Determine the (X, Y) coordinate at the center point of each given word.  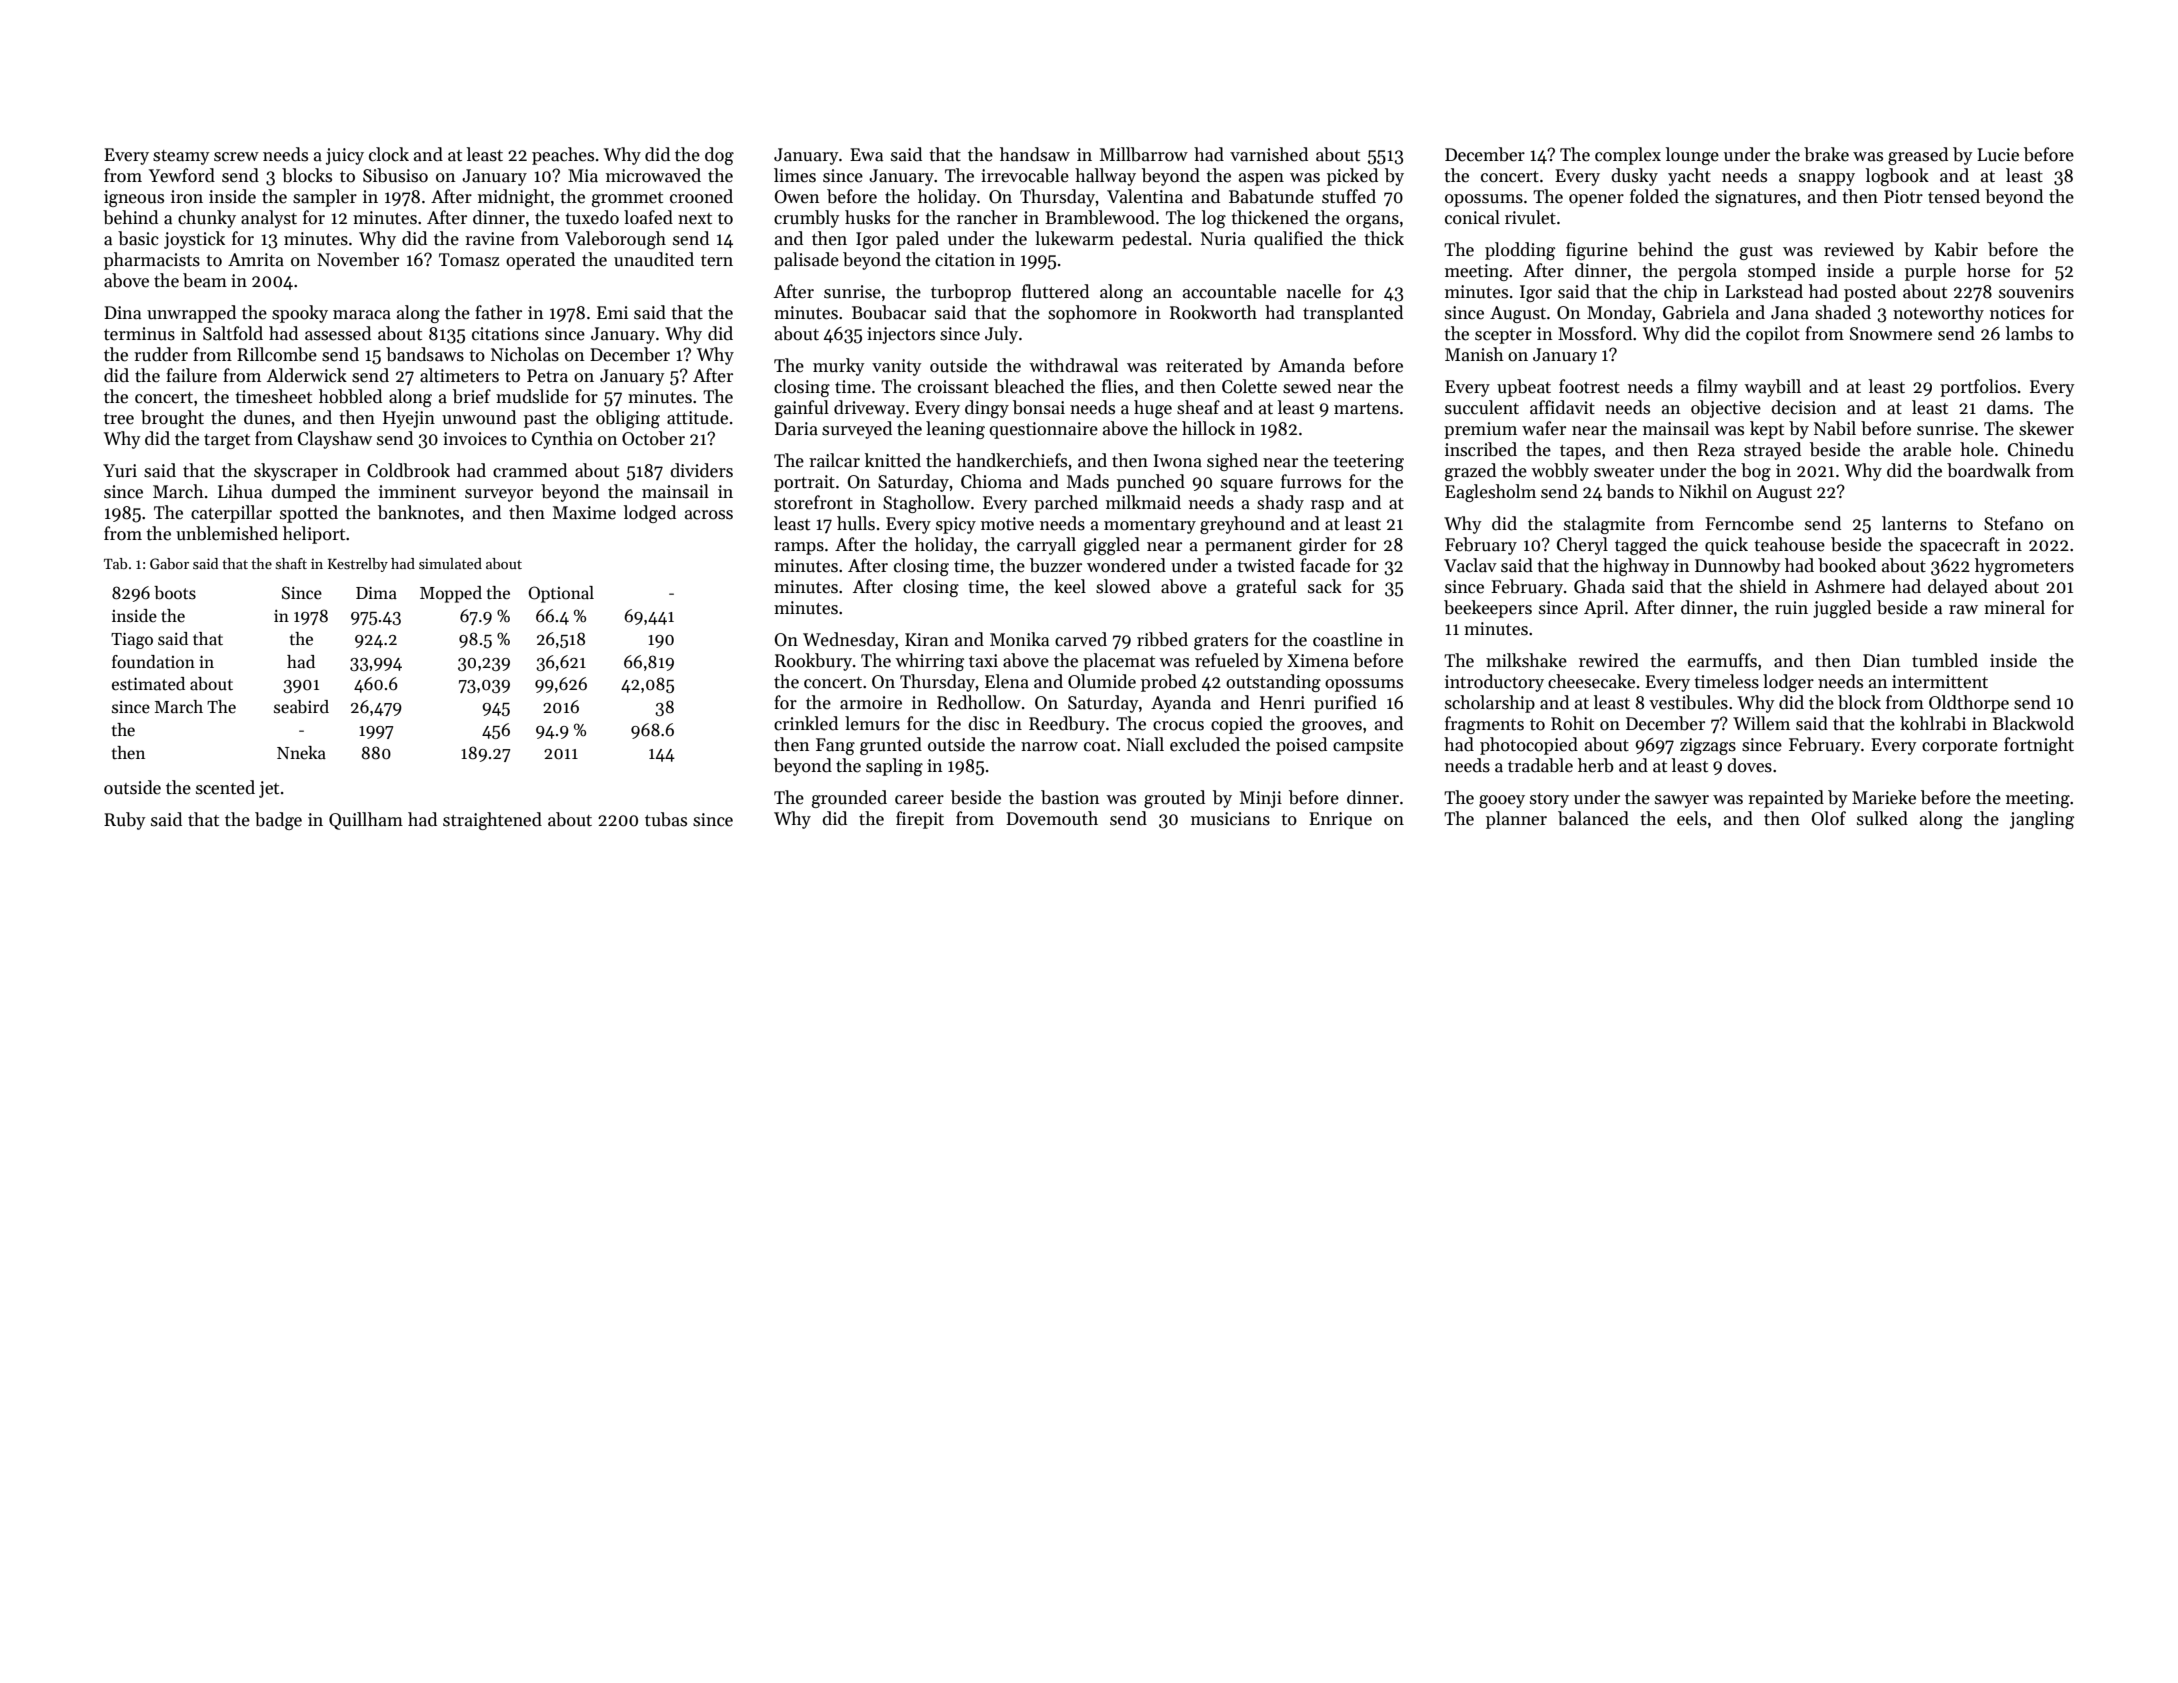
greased (1918, 156)
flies (1117, 386)
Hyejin (409, 419)
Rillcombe (277, 354)
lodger (1788, 683)
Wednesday (849, 641)
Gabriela (1696, 312)
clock (389, 154)
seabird (301, 707)
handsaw (1035, 154)
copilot (1773, 335)
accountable (1229, 291)
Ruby (125, 821)
